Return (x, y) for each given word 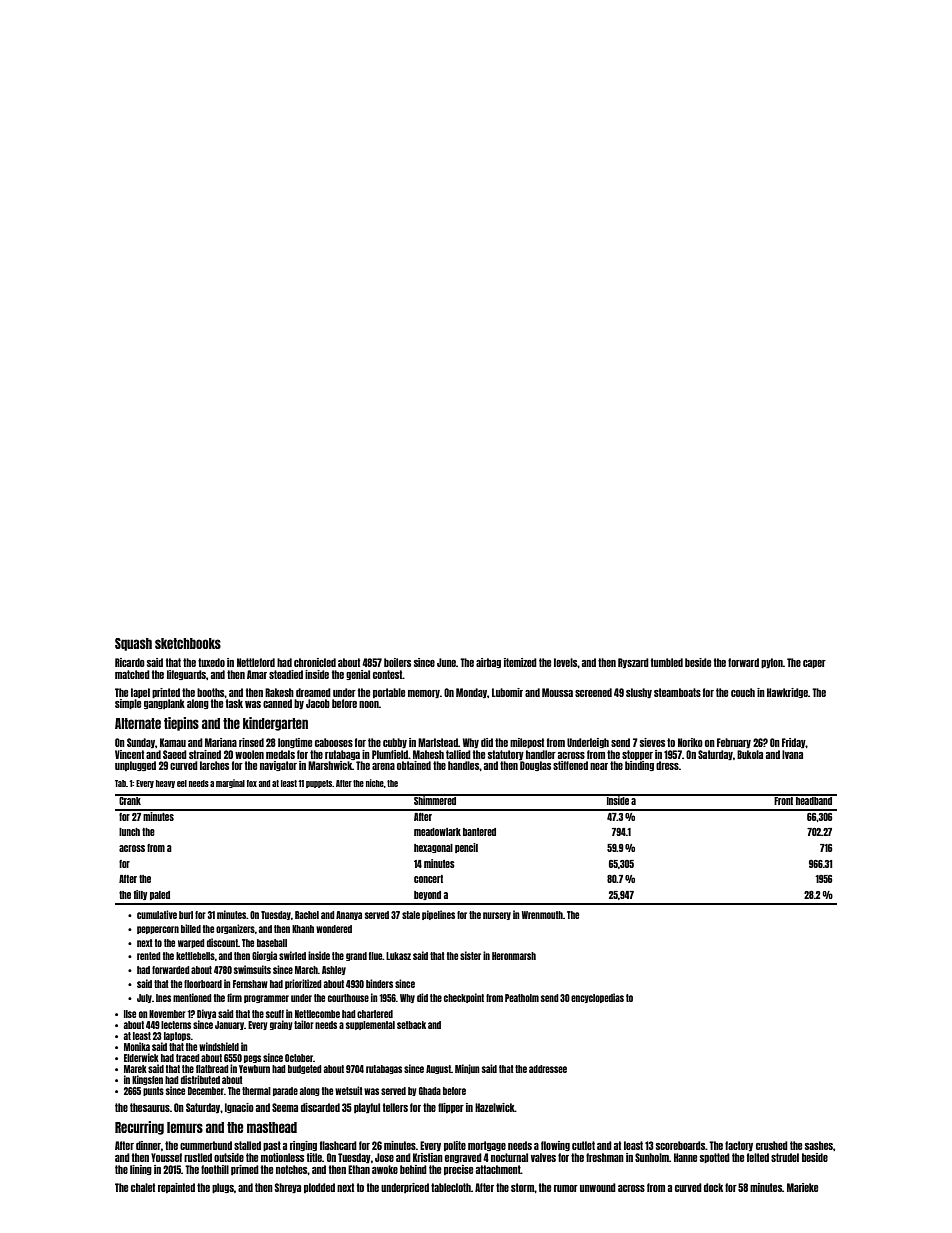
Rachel (307, 915)
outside (229, 1157)
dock (713, 1187)
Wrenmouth (542, 915)
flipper (451, 1108)
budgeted (305, 1069)
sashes (819, 1145)
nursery (497, 916)
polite (455, 1146)
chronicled (315, 662)
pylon (772, 663)
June (446, 662)
